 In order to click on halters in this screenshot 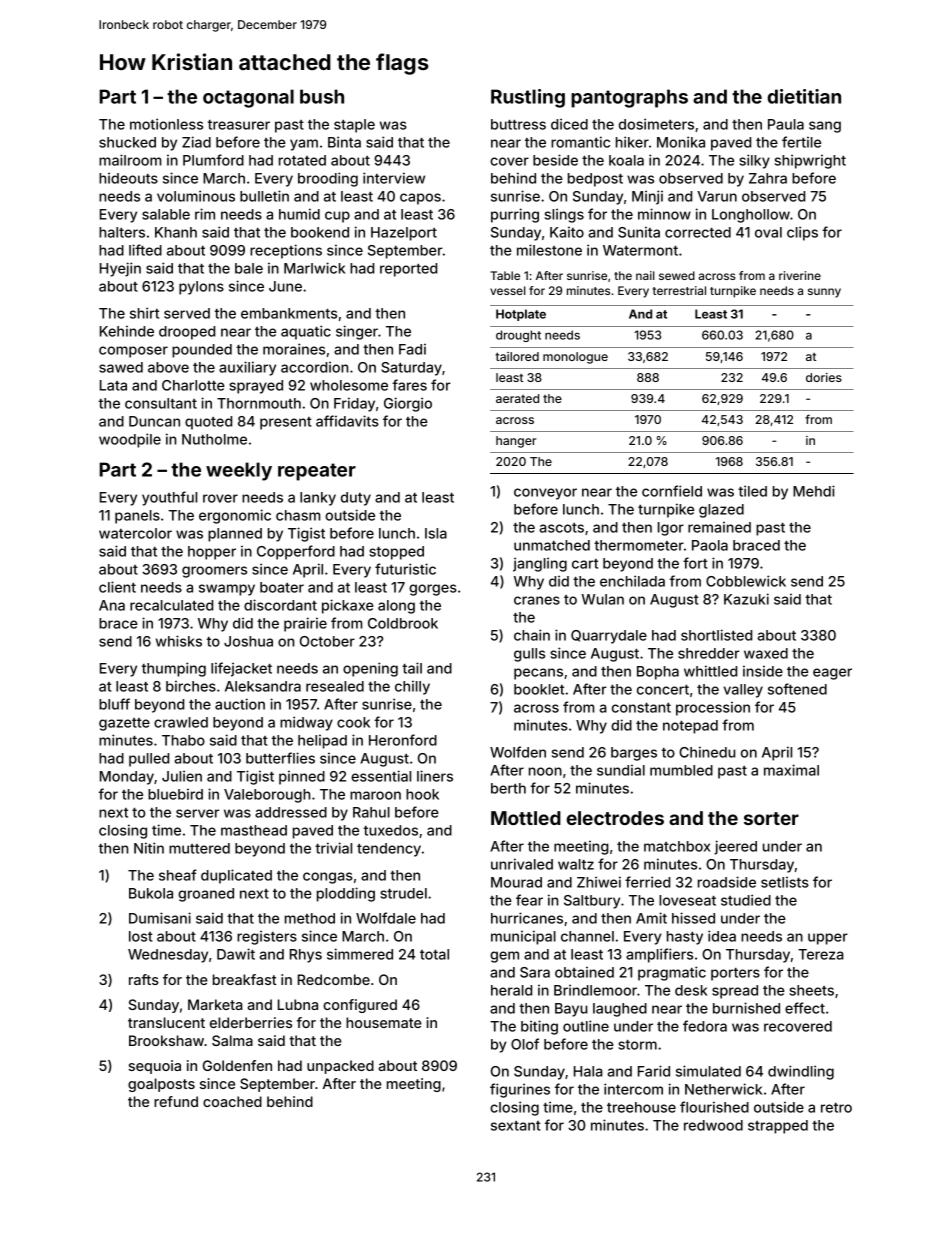, I will do `click(122, 232)`.
